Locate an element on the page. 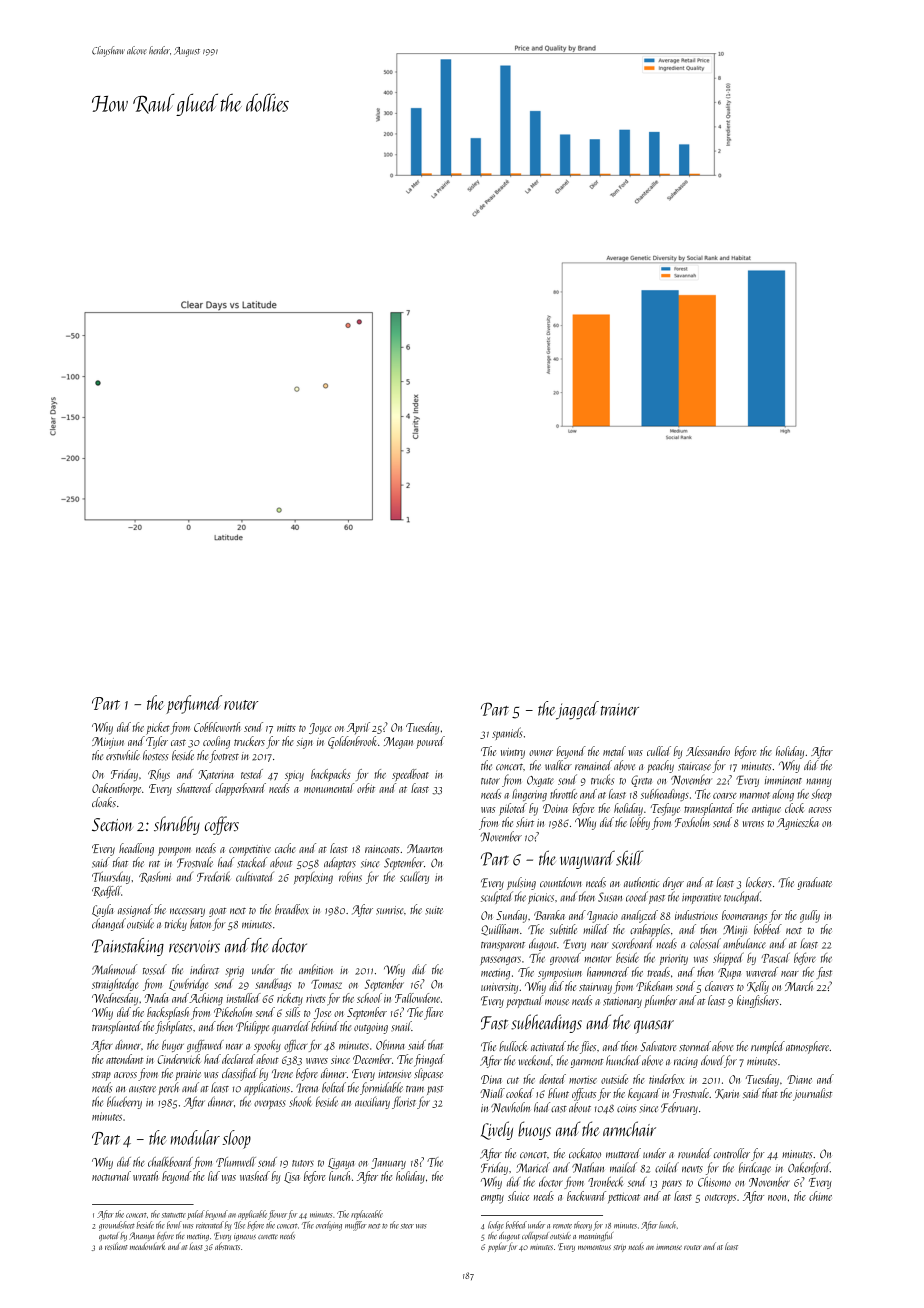 This document has height=1308, width=924. steer is located at coordinates (407, 1226).
